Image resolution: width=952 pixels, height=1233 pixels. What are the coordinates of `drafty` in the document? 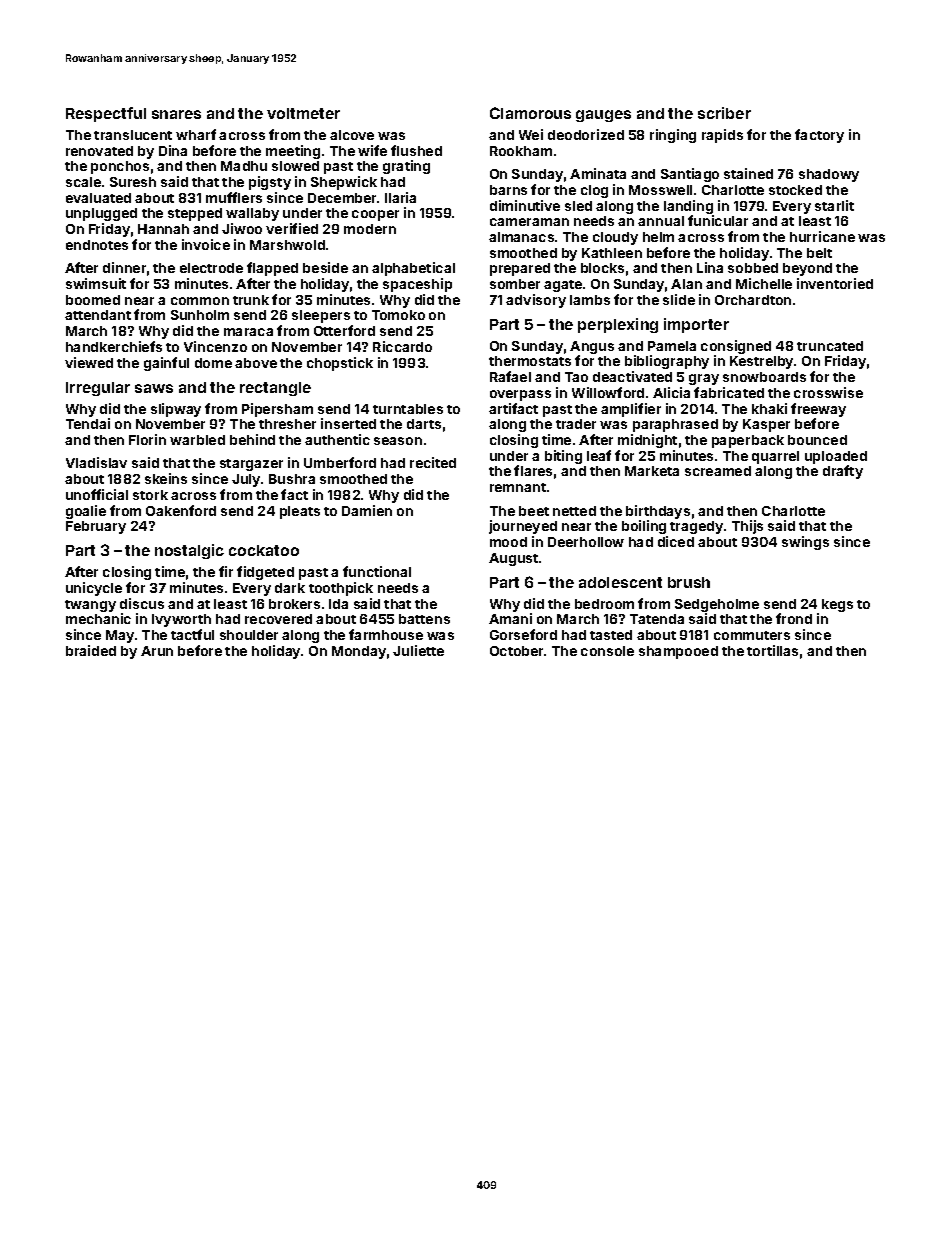 It's located at (843, 472).
